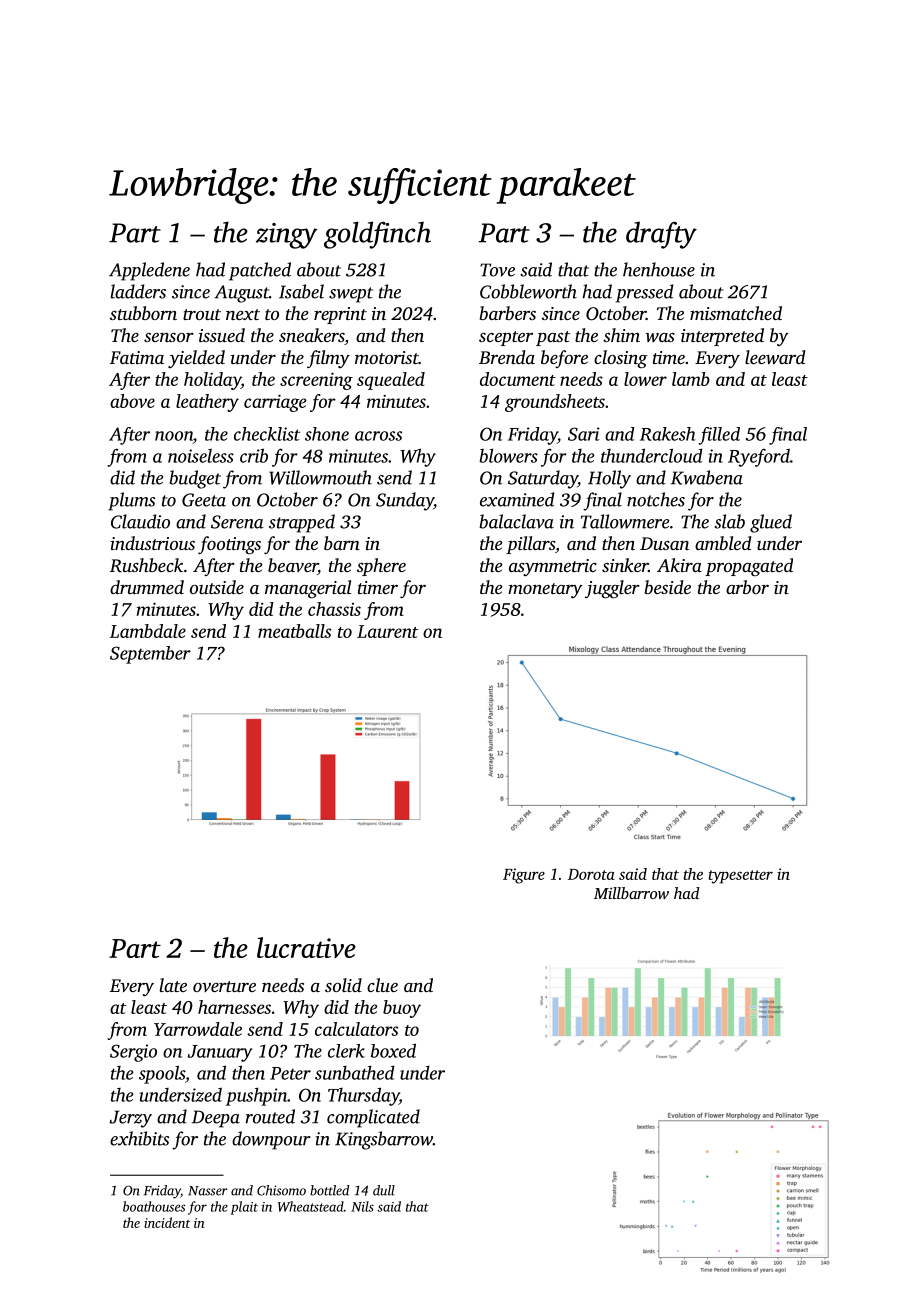 This page has height=1311, width=924. What do you see at coordinates (497, 270) in the page?
I see `Tove` at bounding box center [497, 270].
